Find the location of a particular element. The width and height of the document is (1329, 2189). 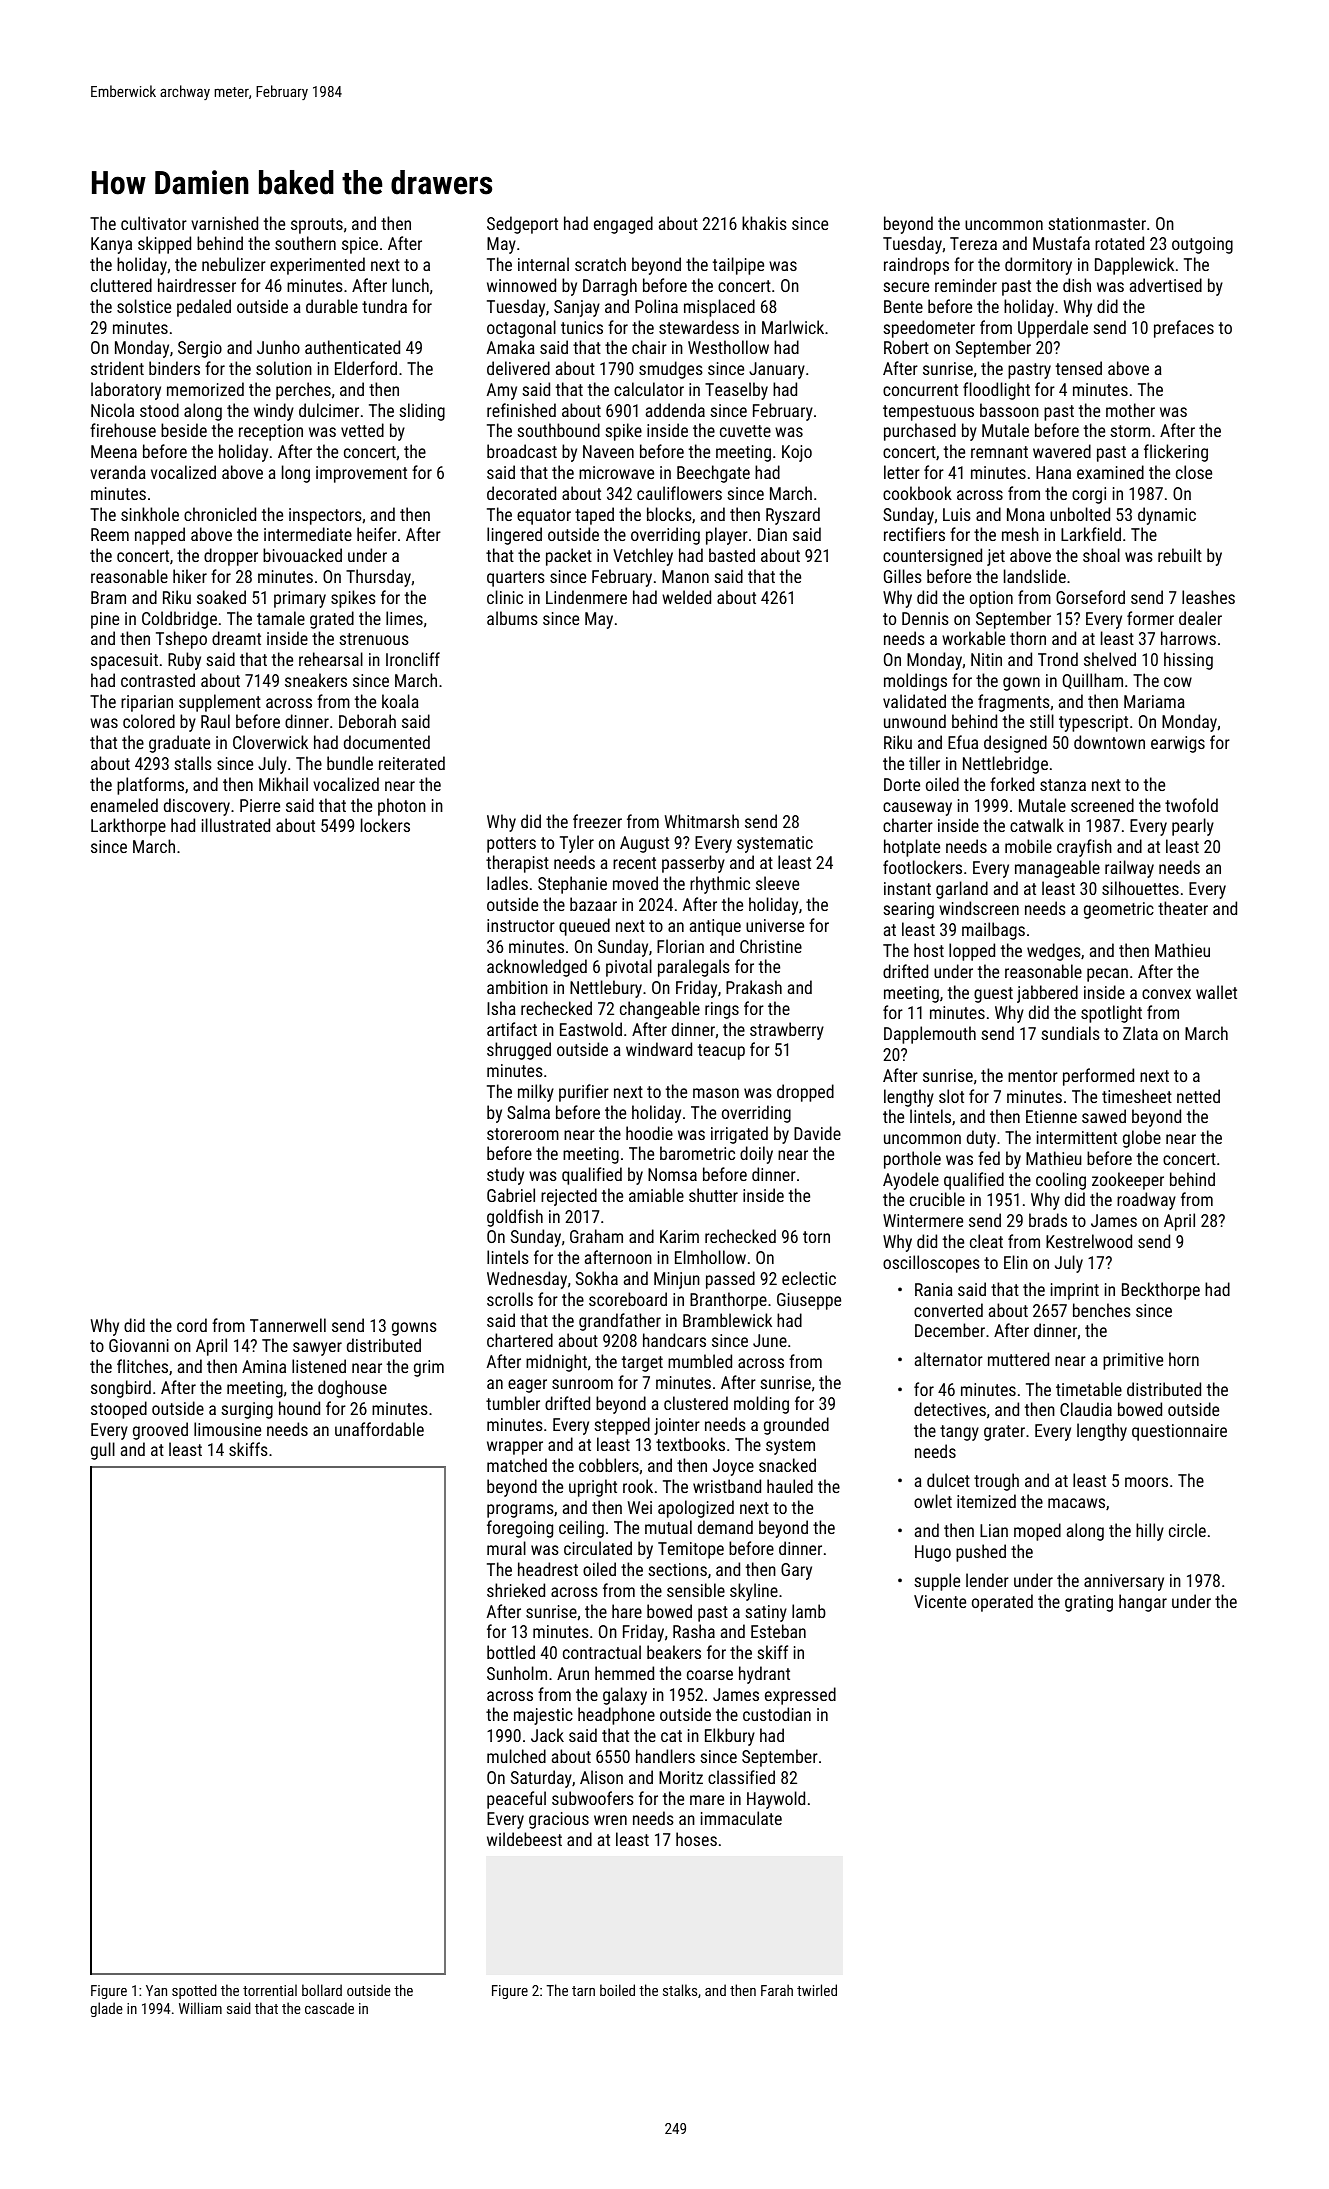

brads is located at coordinates (1048, 1220).
